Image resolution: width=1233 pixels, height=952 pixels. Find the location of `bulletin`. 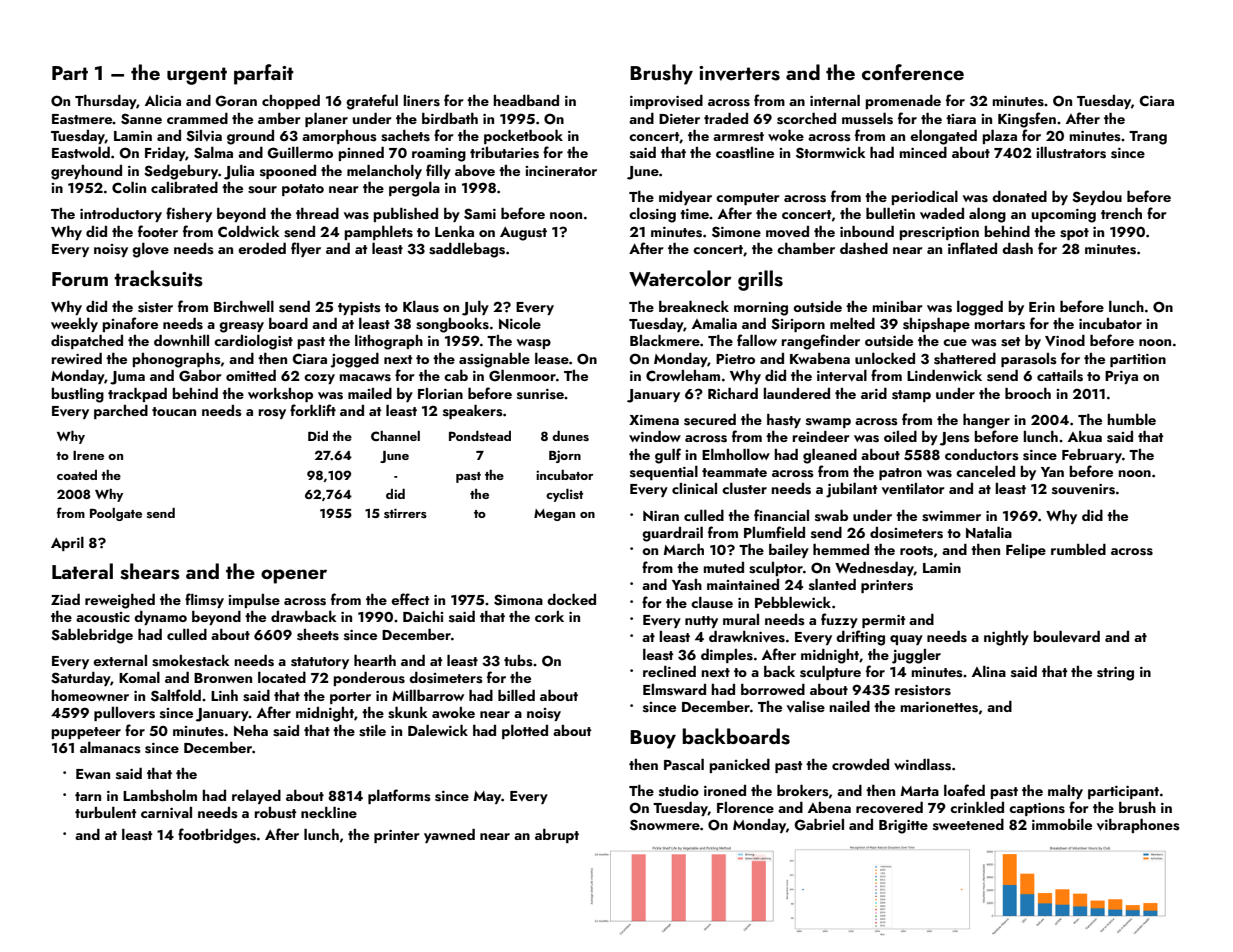

bulletin is located at coordinates (890, 213).
